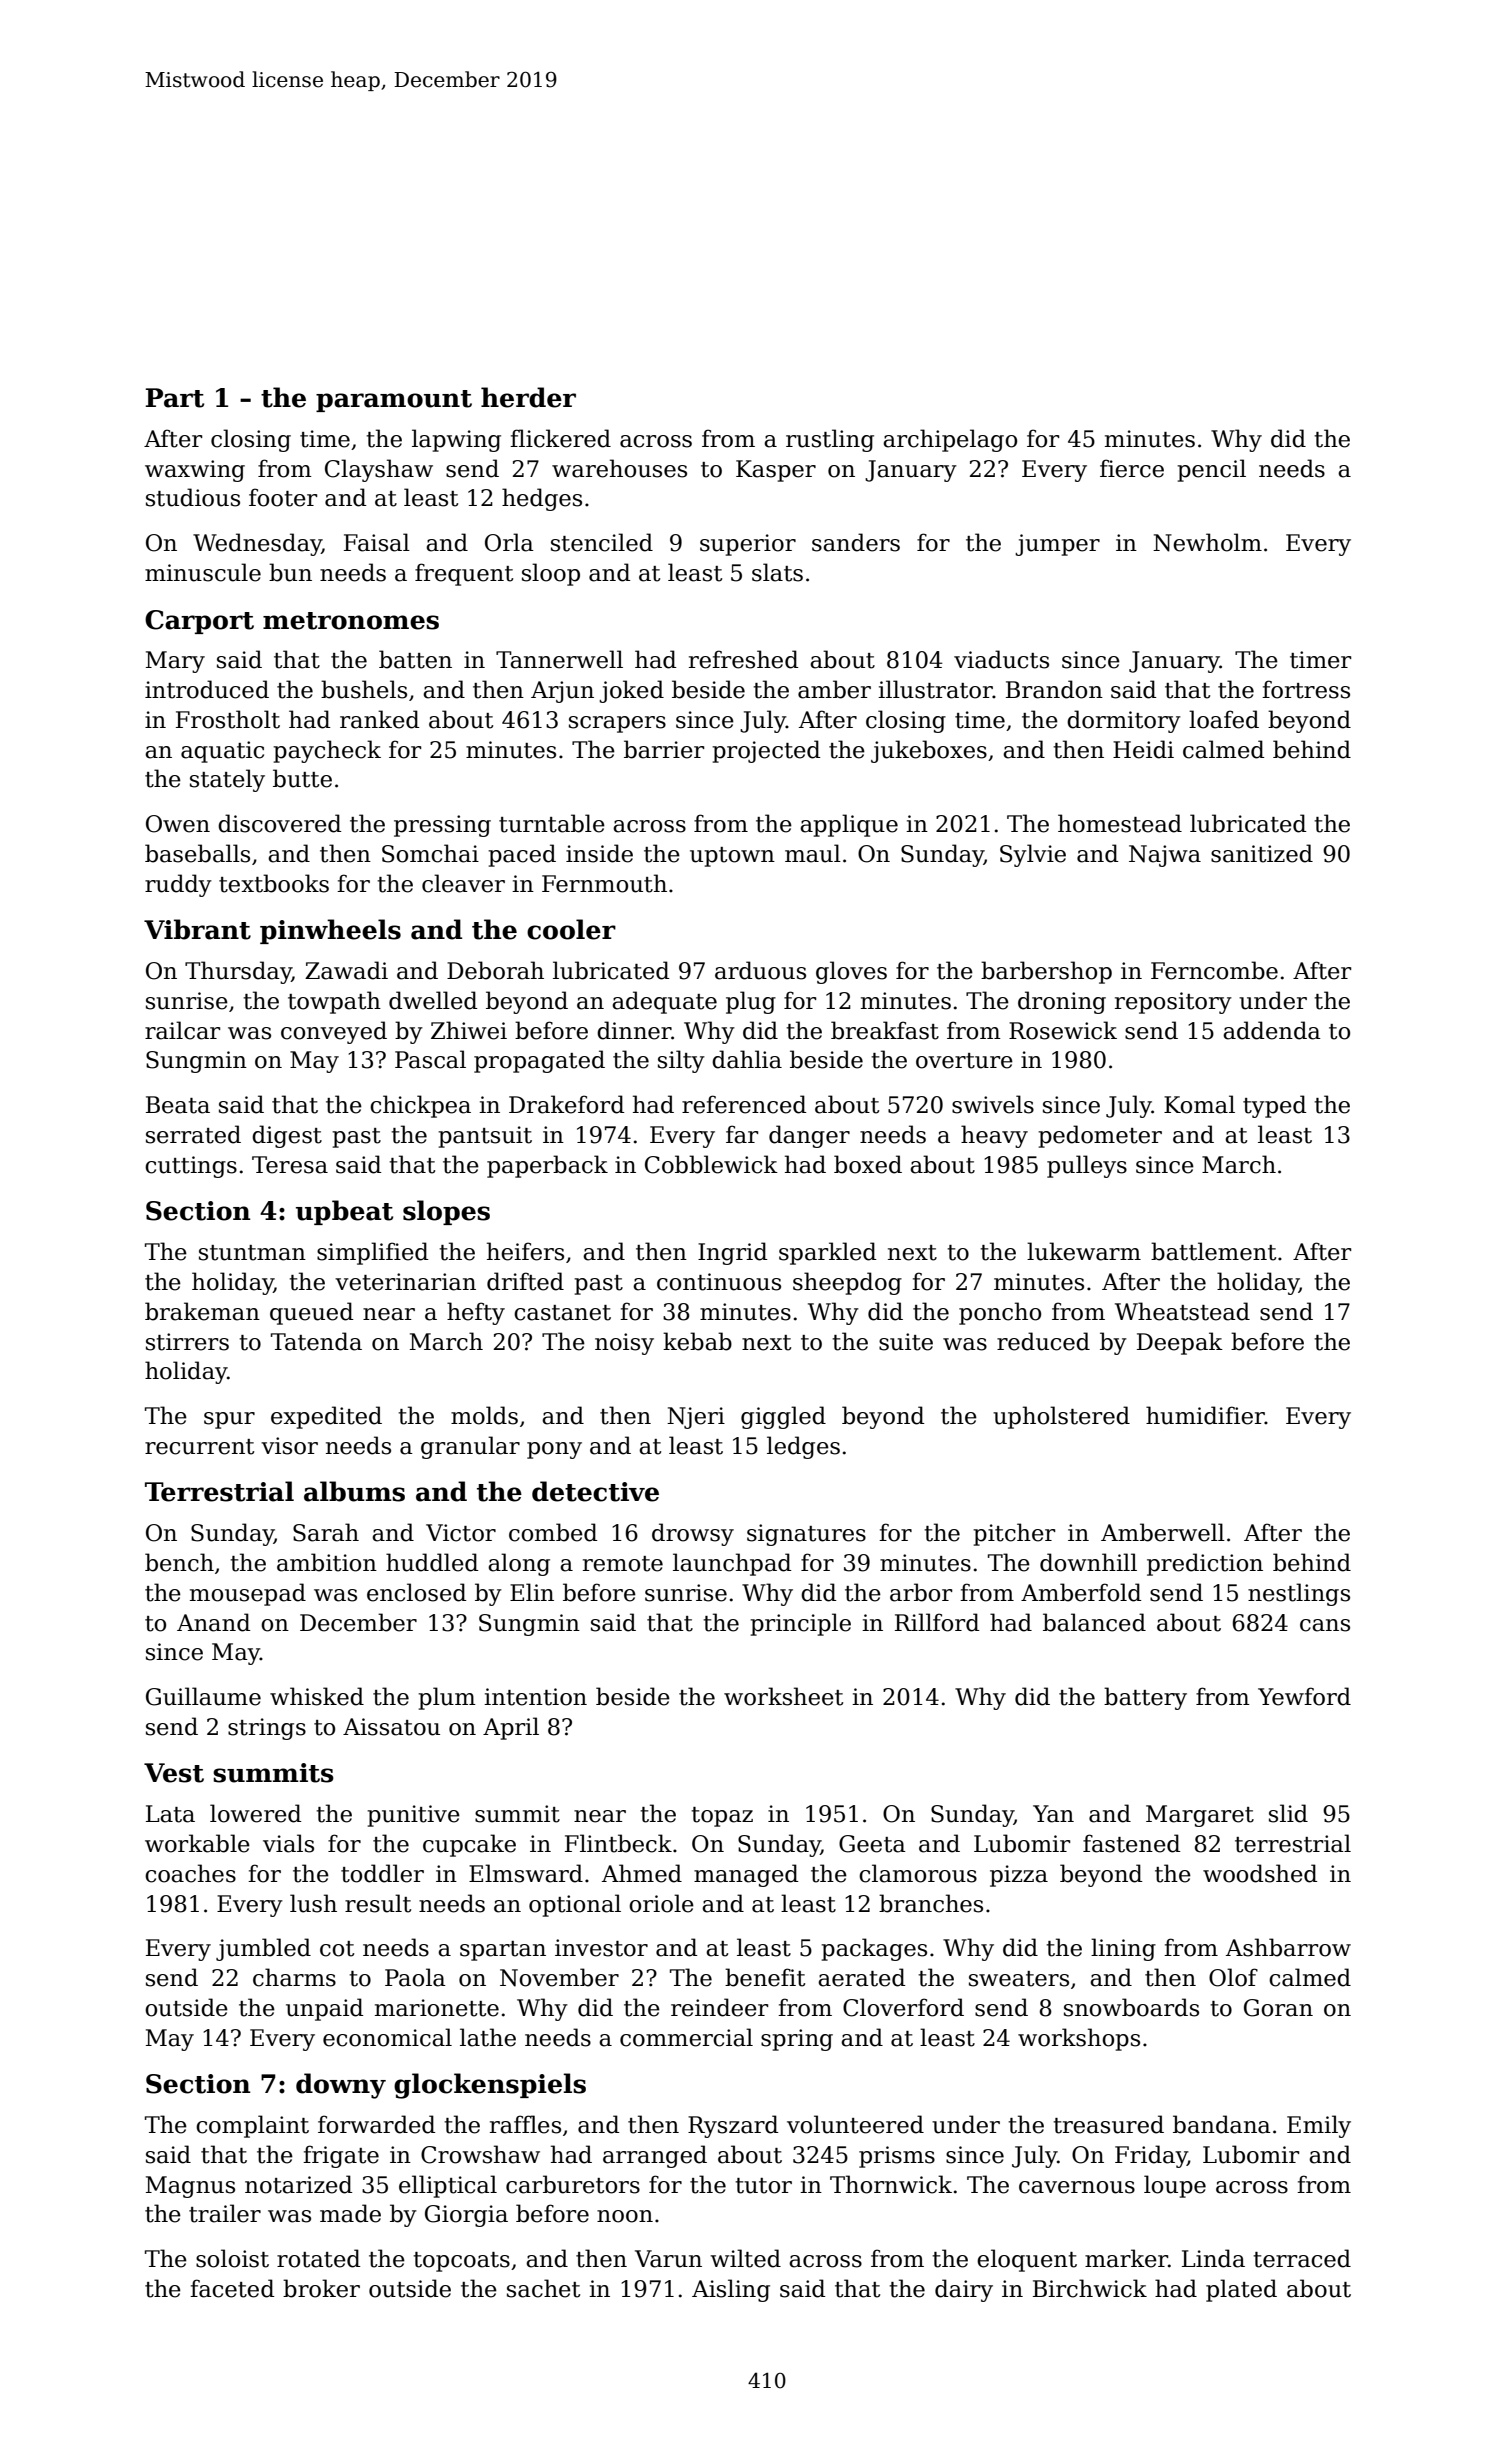 The width and height of the screenshot is (1496, 2464). I want to click on Sarah, so click(326, 1532).
